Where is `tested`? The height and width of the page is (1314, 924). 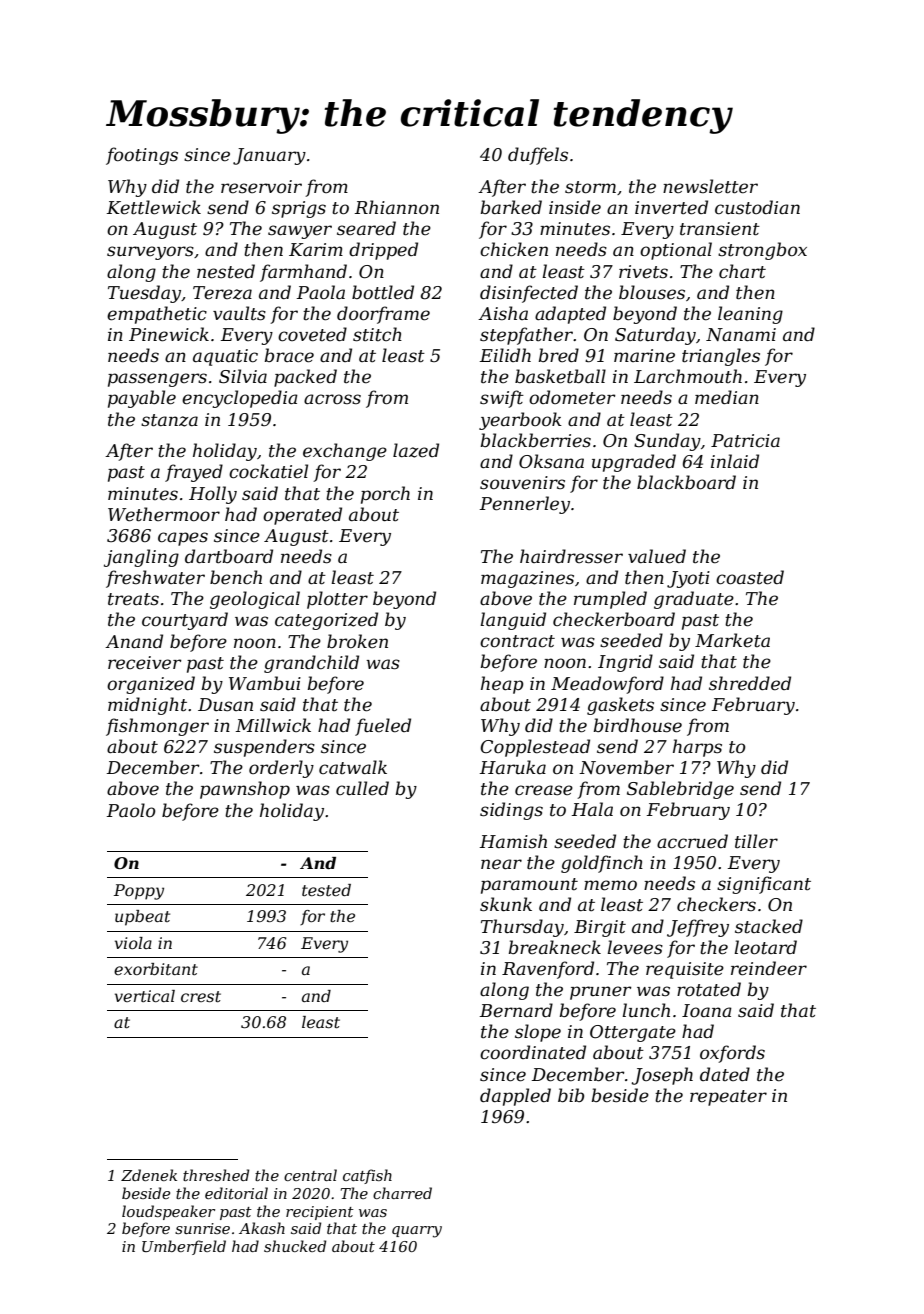
tested is located at coordinates (326, 890).
